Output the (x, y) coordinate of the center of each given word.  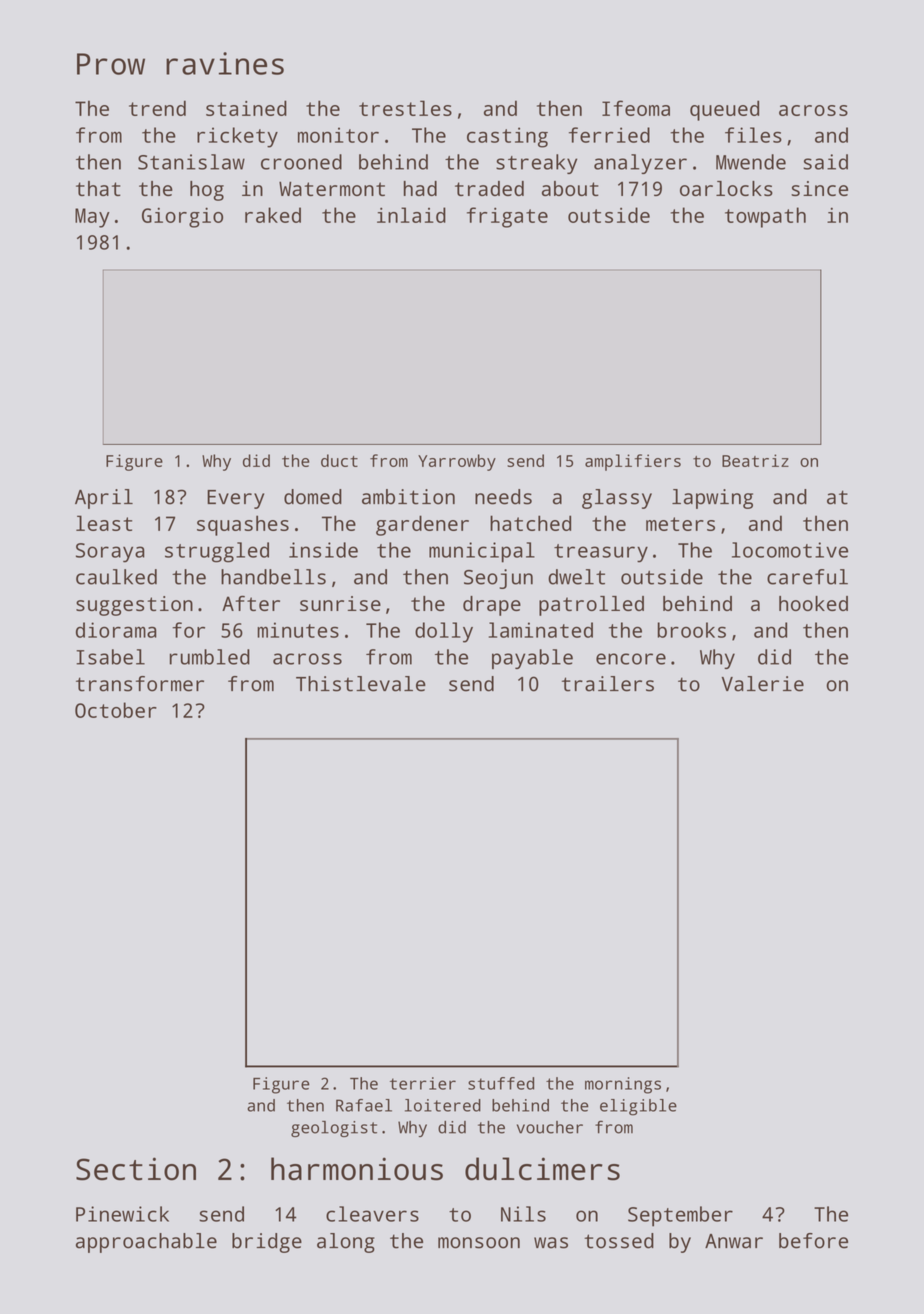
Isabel (110, 657)
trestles (405, 108)
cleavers (372, 1214)
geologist (334, 1129)
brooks (691, 630)
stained (246, 108)
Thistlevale (361, 684)
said (825, 162)
